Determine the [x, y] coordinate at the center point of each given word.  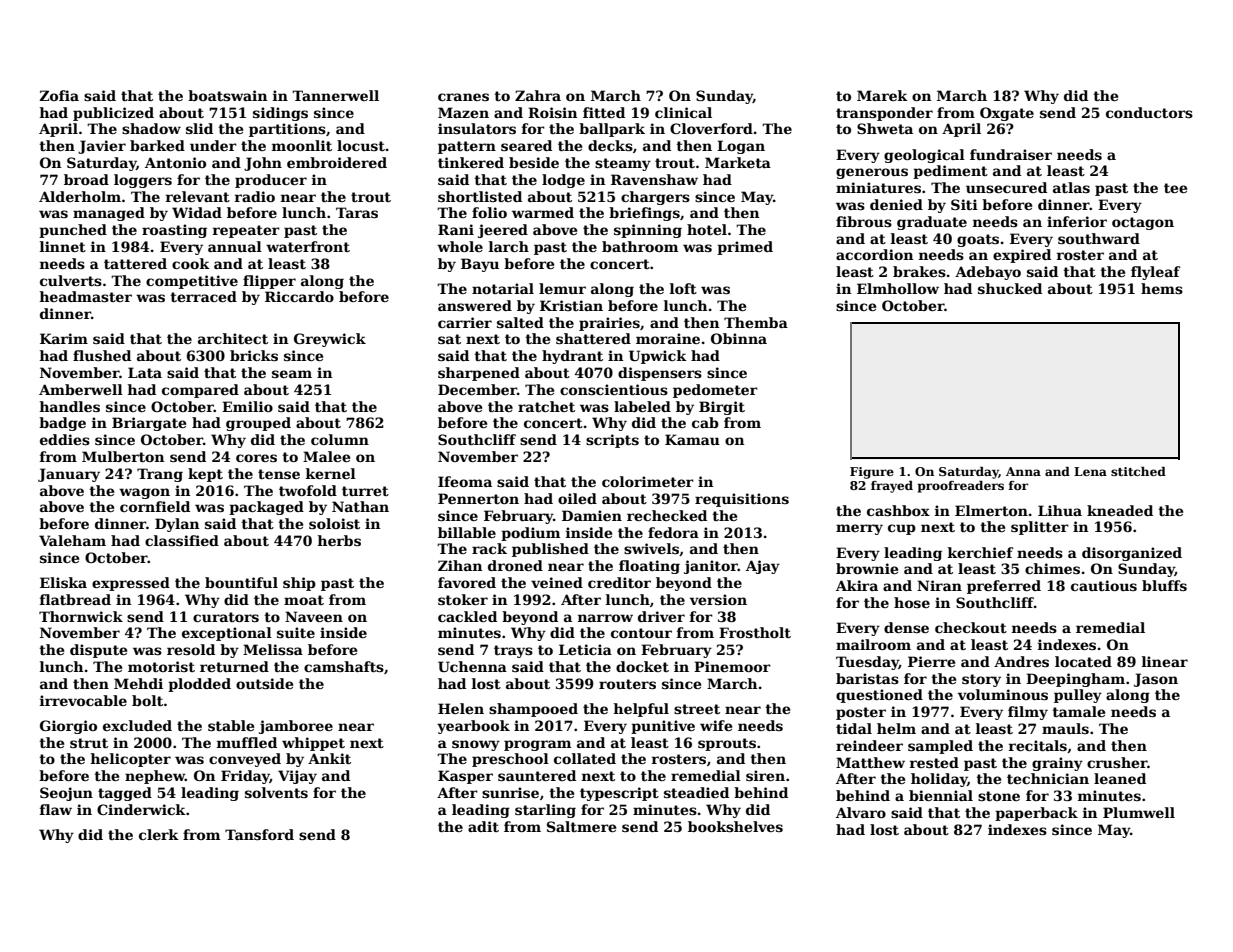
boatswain [227, 95]
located [1083, 661]
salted [520, 322]
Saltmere [581, 826]
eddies [65, 439]
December [477, 389]
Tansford [259, 834]
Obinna [739, 338]
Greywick [330, 340]
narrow [605, 618]
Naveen [314, 616]
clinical [683, 112]
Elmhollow [898, 288]
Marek [882, 95]
